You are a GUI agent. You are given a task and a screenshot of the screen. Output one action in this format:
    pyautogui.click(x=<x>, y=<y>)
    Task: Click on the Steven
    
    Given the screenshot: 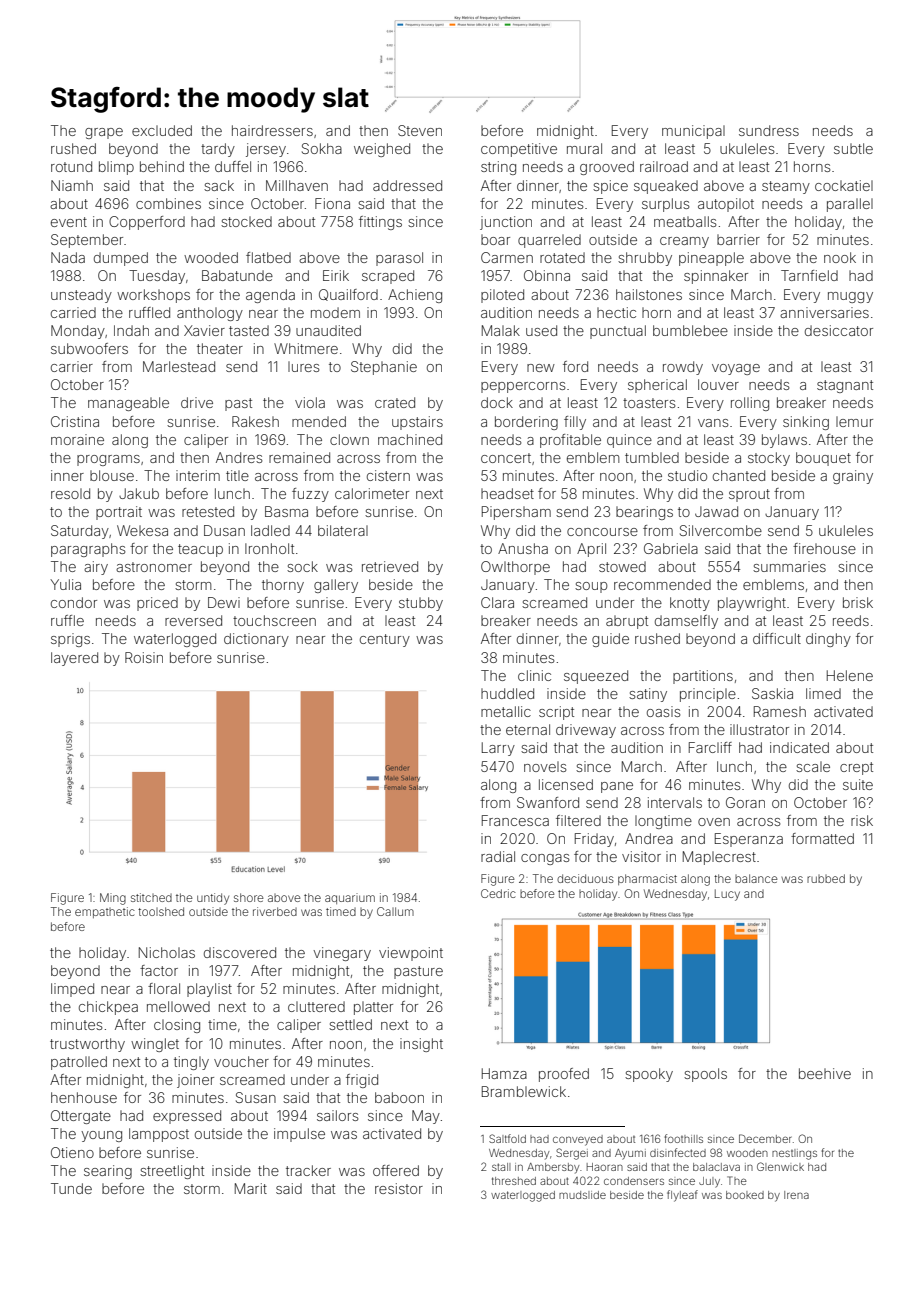 What is the action you would take?
    pyautogui.click(x=420, y=130)
